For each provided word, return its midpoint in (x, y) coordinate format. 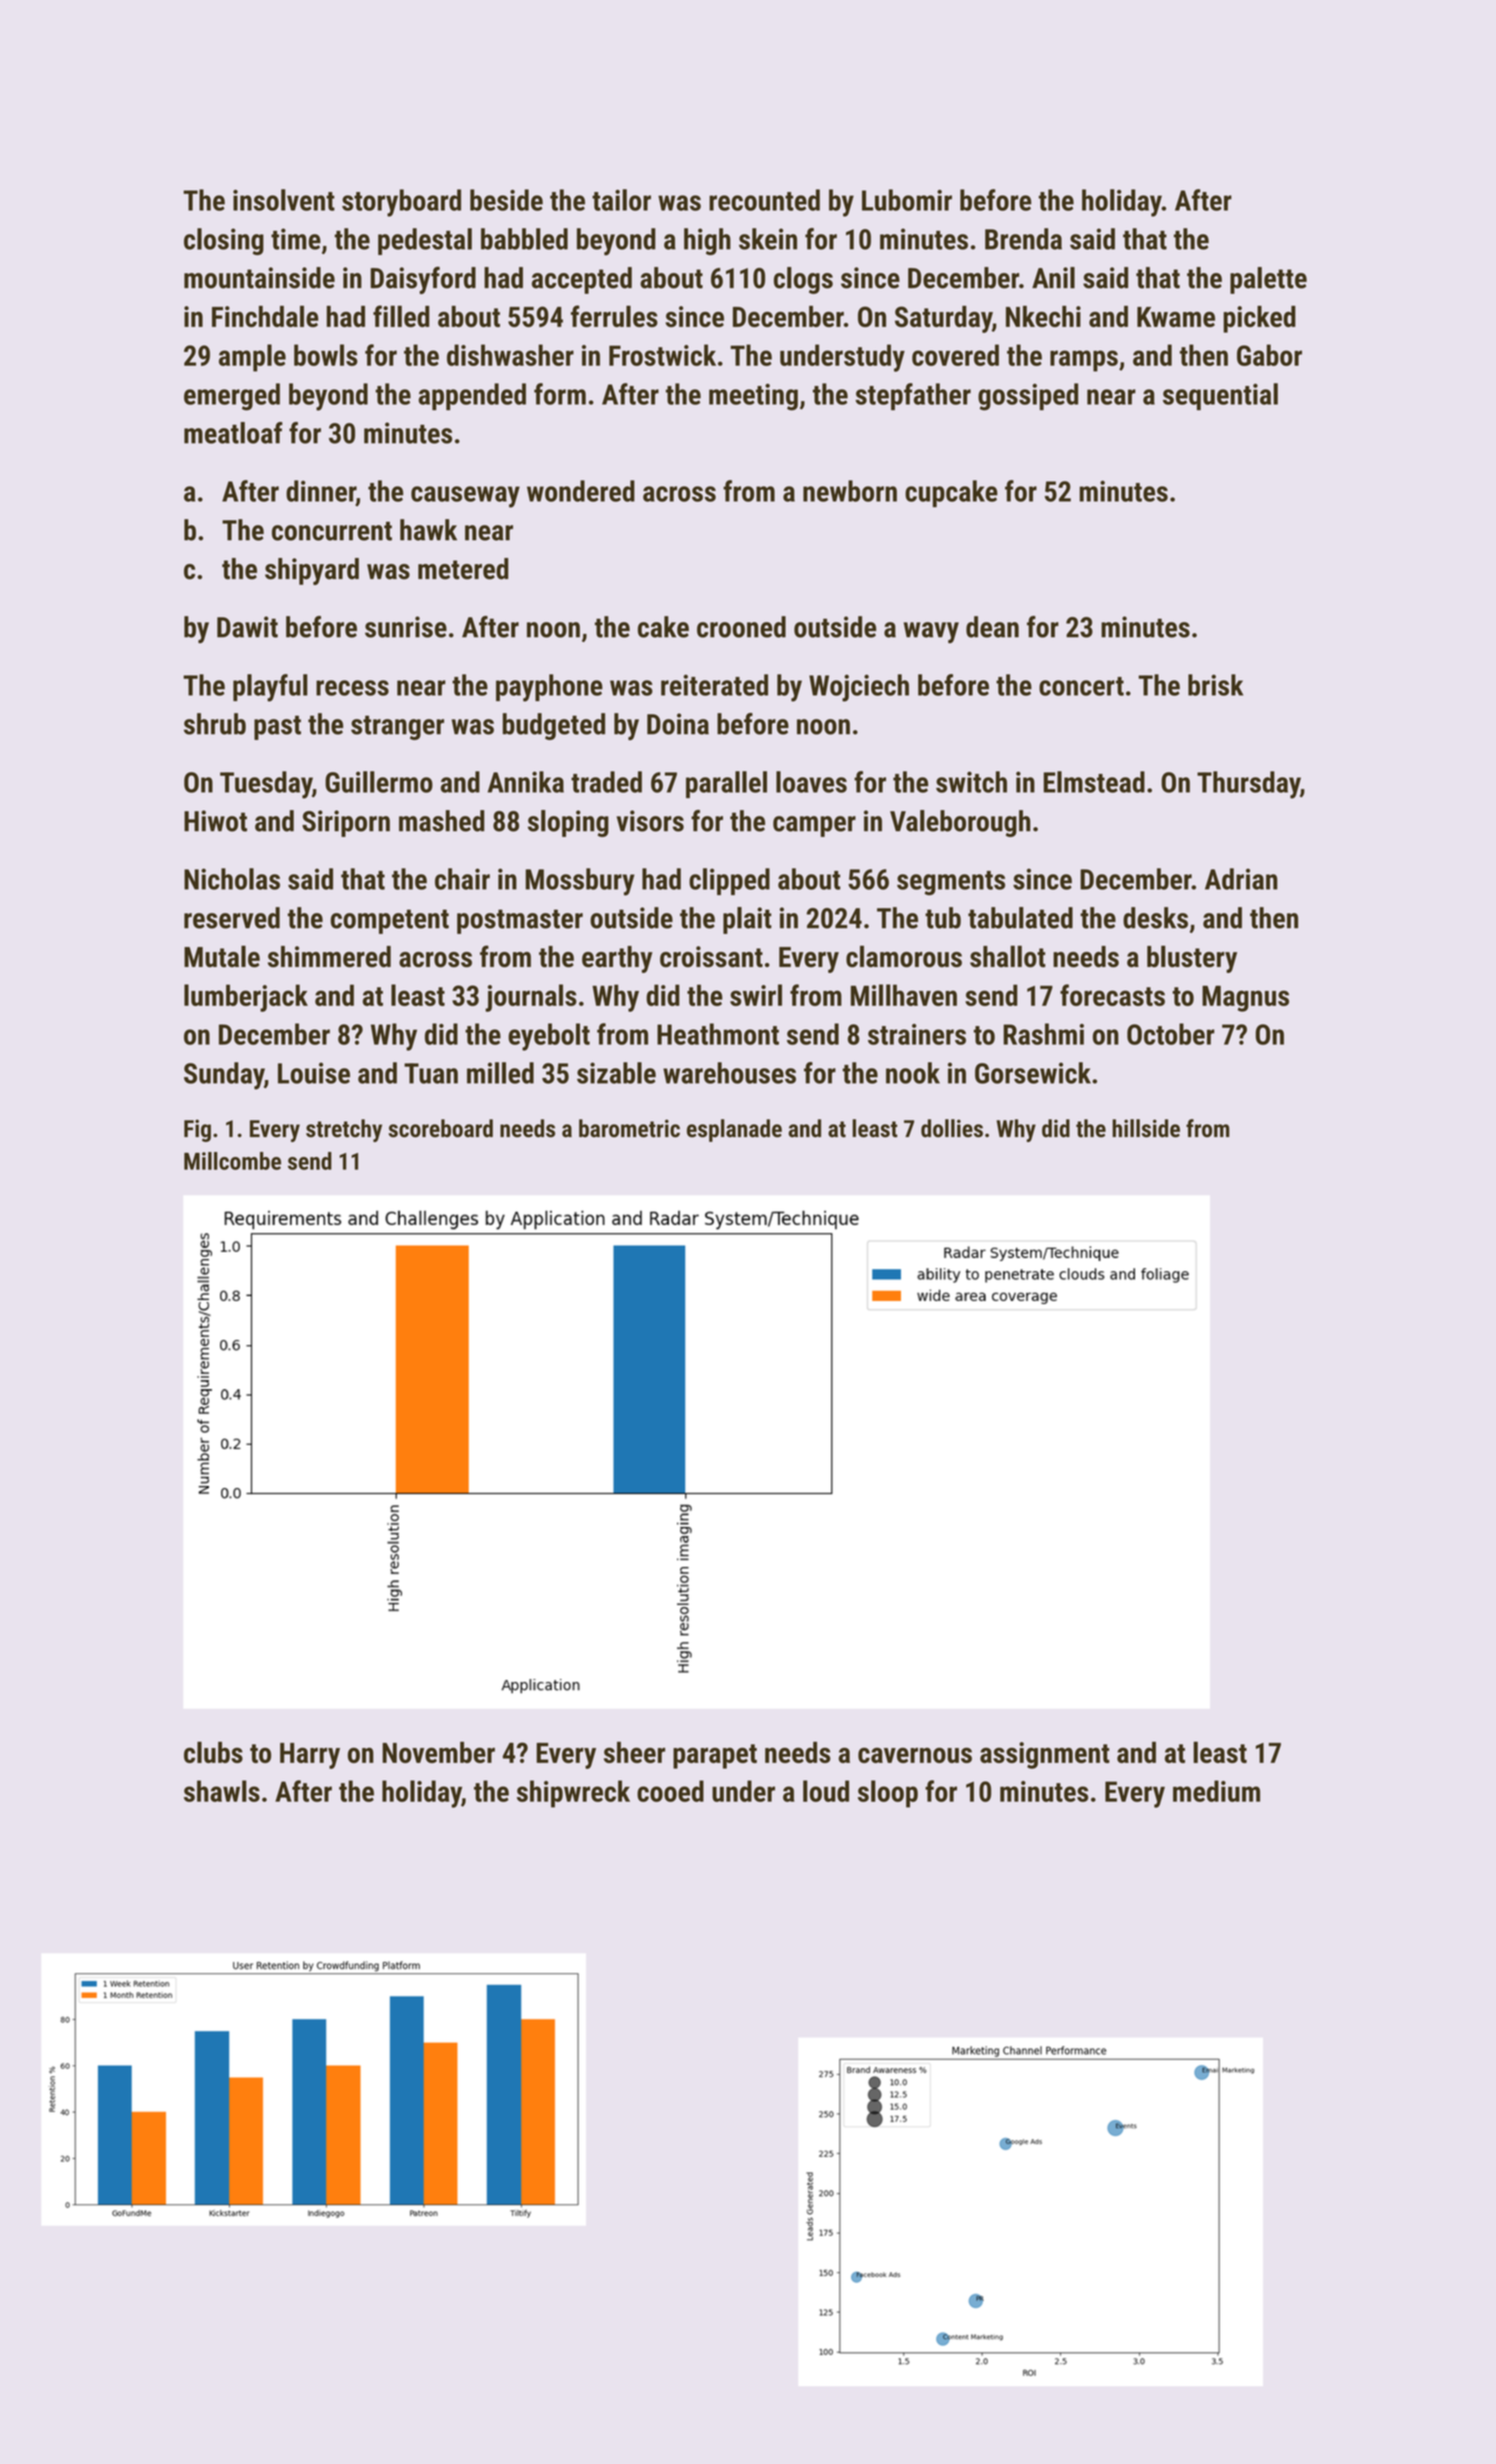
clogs (803, 280)
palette (1268, 280)
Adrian (1241, 879)
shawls (222, 1791)
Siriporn (346, 823)
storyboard (401, 203)
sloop (888, 1794)
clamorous (904, 956)
